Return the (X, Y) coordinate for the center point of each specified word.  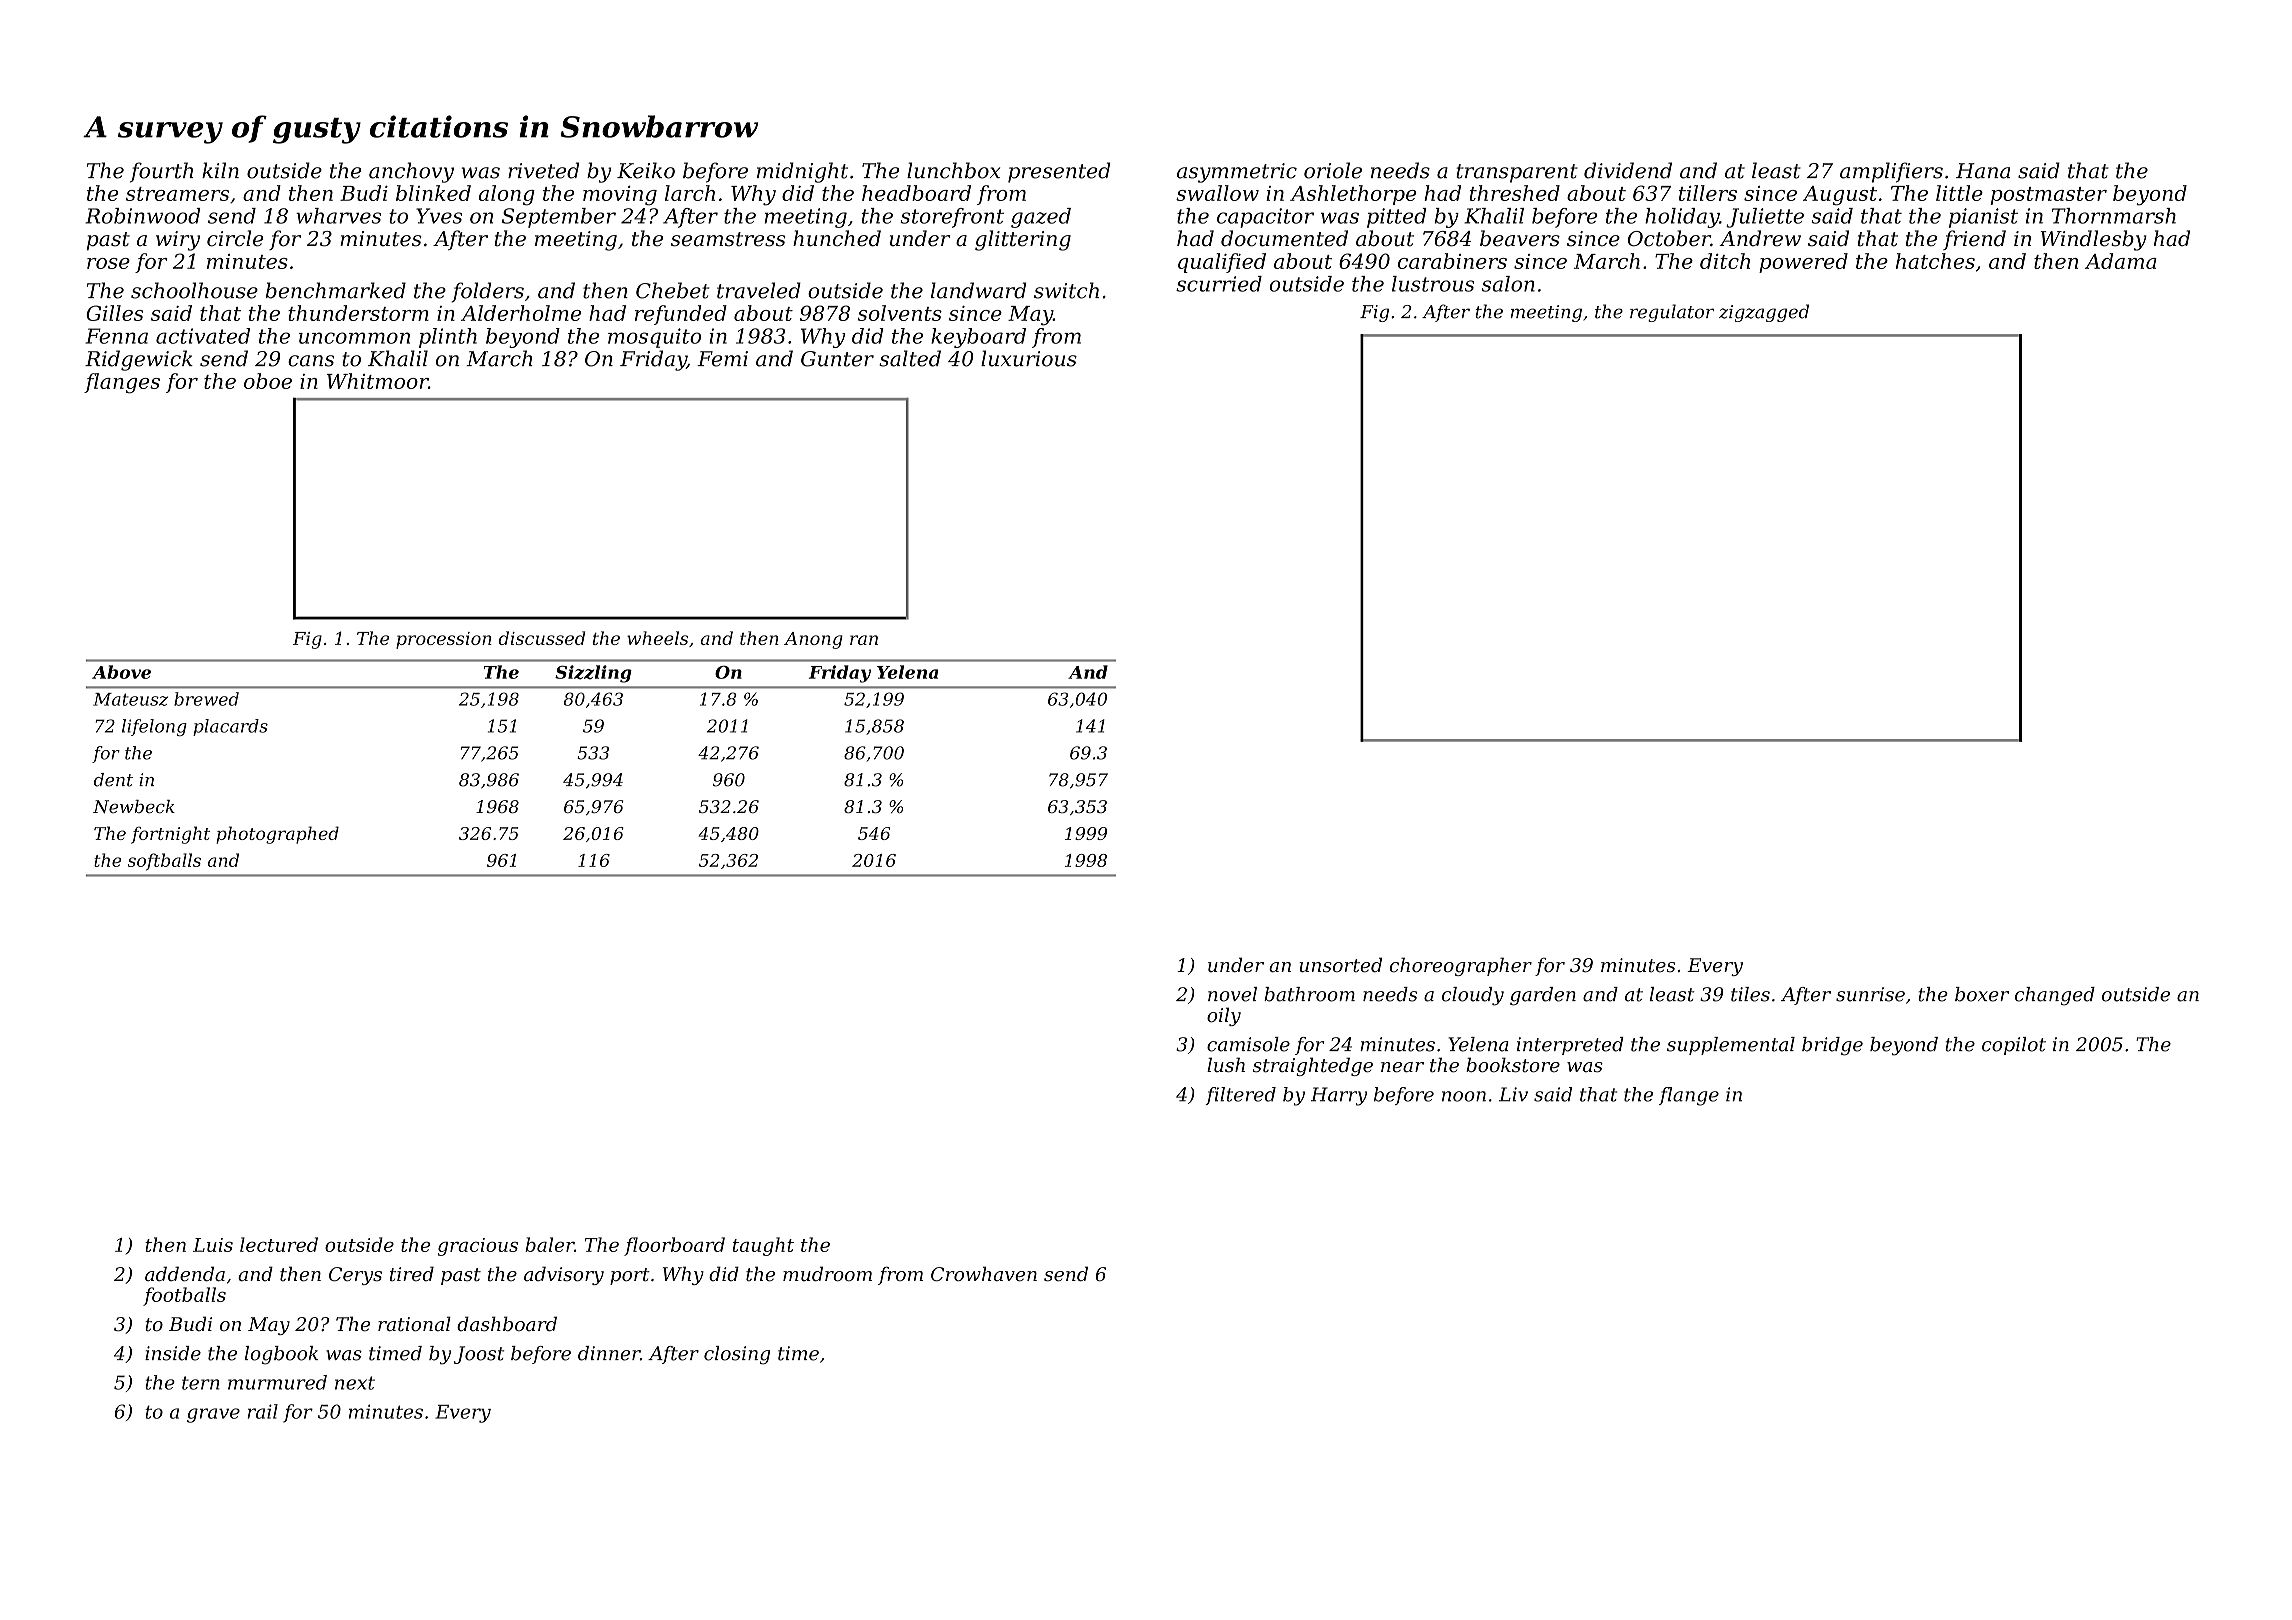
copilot (2014, 1046)
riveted (543, 170)
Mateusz (130, 699)
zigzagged (1764, 313)
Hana (1983, 171)
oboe (268, 381)
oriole (1333, 170)
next (355, 1383)
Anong (813, 640)
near (1402, 1067)
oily (1224, 1016)
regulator (1672, 313)
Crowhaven (984, 1274)
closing (737, 1355)
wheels (657, 638)
